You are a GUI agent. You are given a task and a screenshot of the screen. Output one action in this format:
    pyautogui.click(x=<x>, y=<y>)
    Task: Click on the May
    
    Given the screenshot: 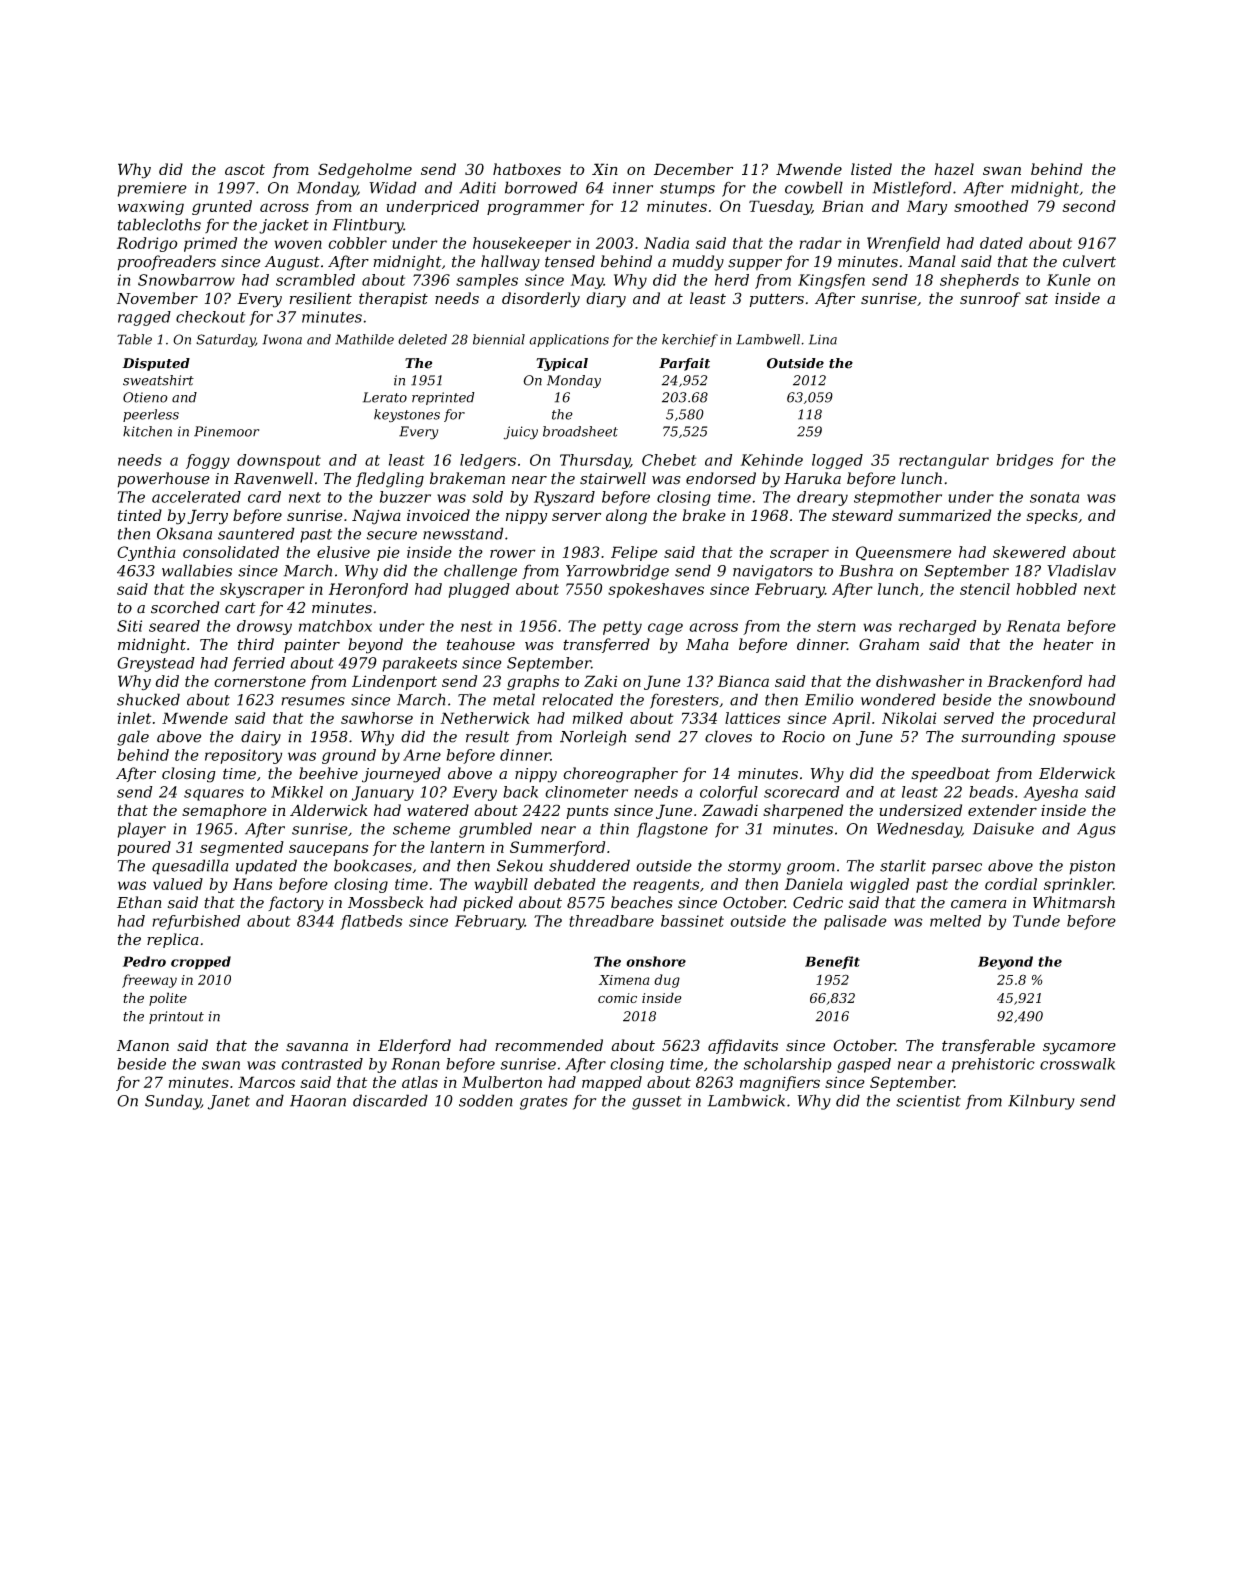 What is the action you would take?
    pyautogui.click(x=587, y=281)
